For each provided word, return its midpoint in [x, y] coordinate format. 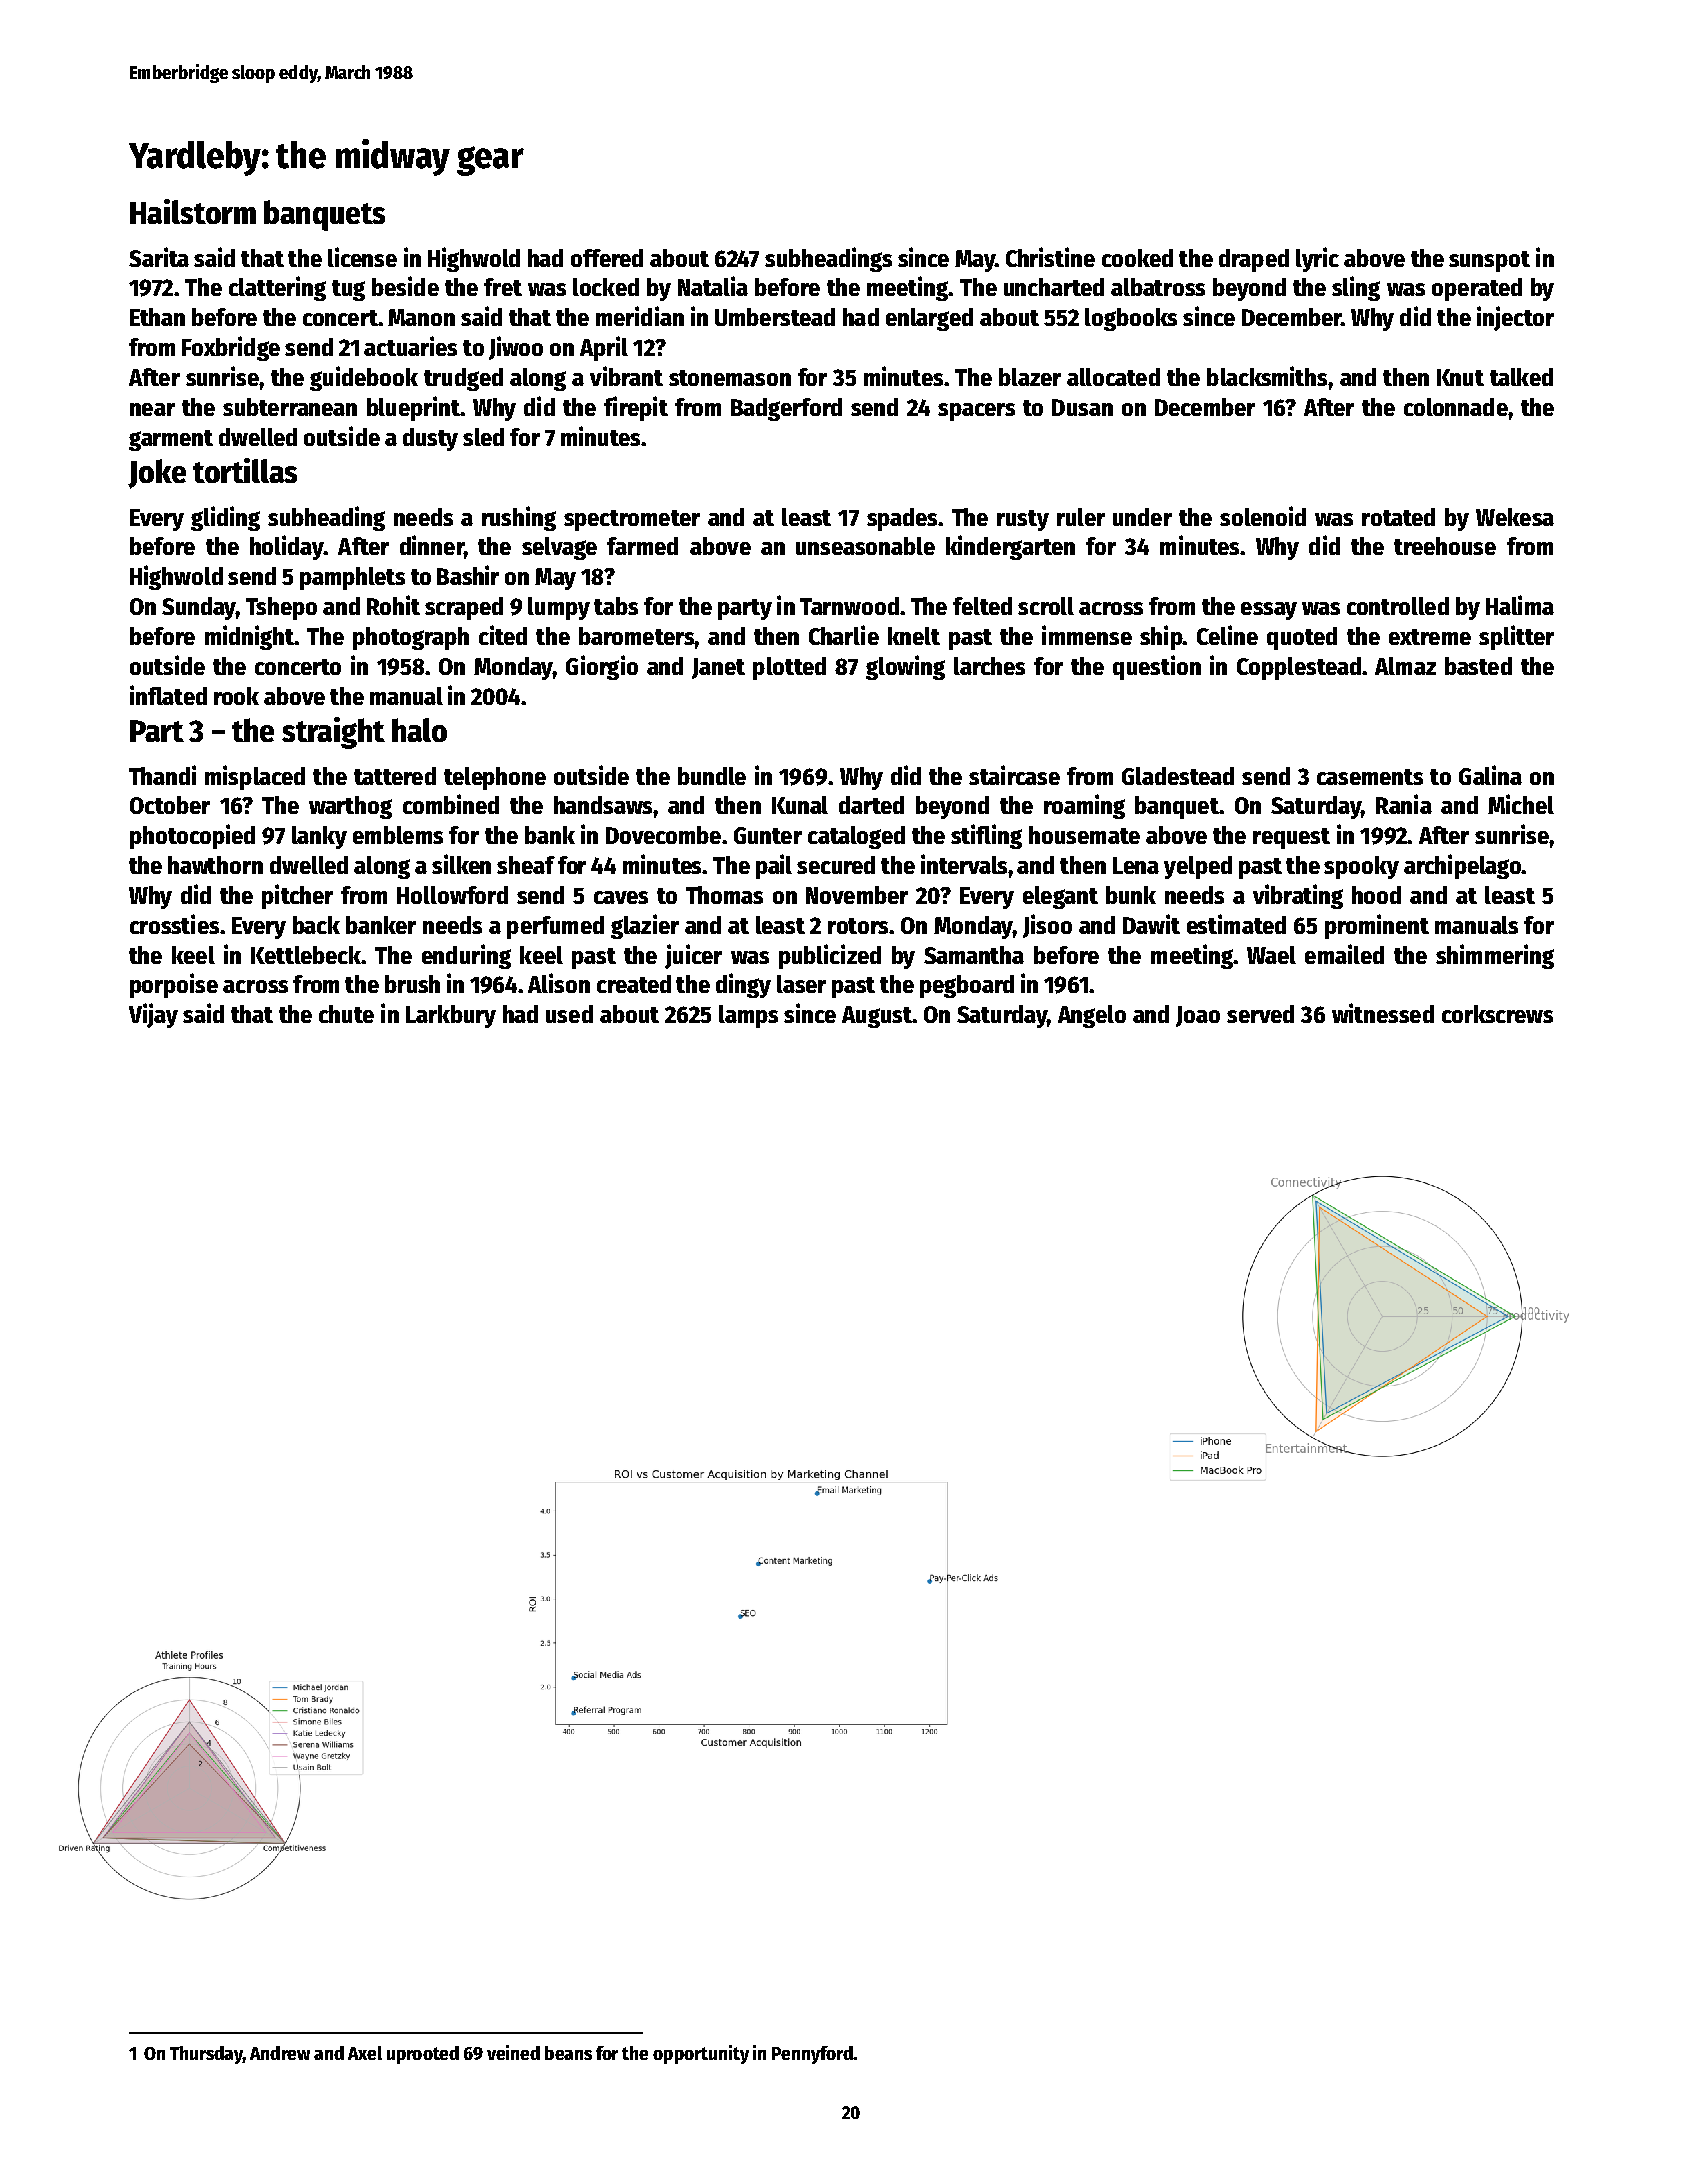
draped [1254, 260]
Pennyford [812, 2055]
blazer [1030, 377]
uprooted [423, 2055]
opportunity [701, 2054]
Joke [157, 474]
